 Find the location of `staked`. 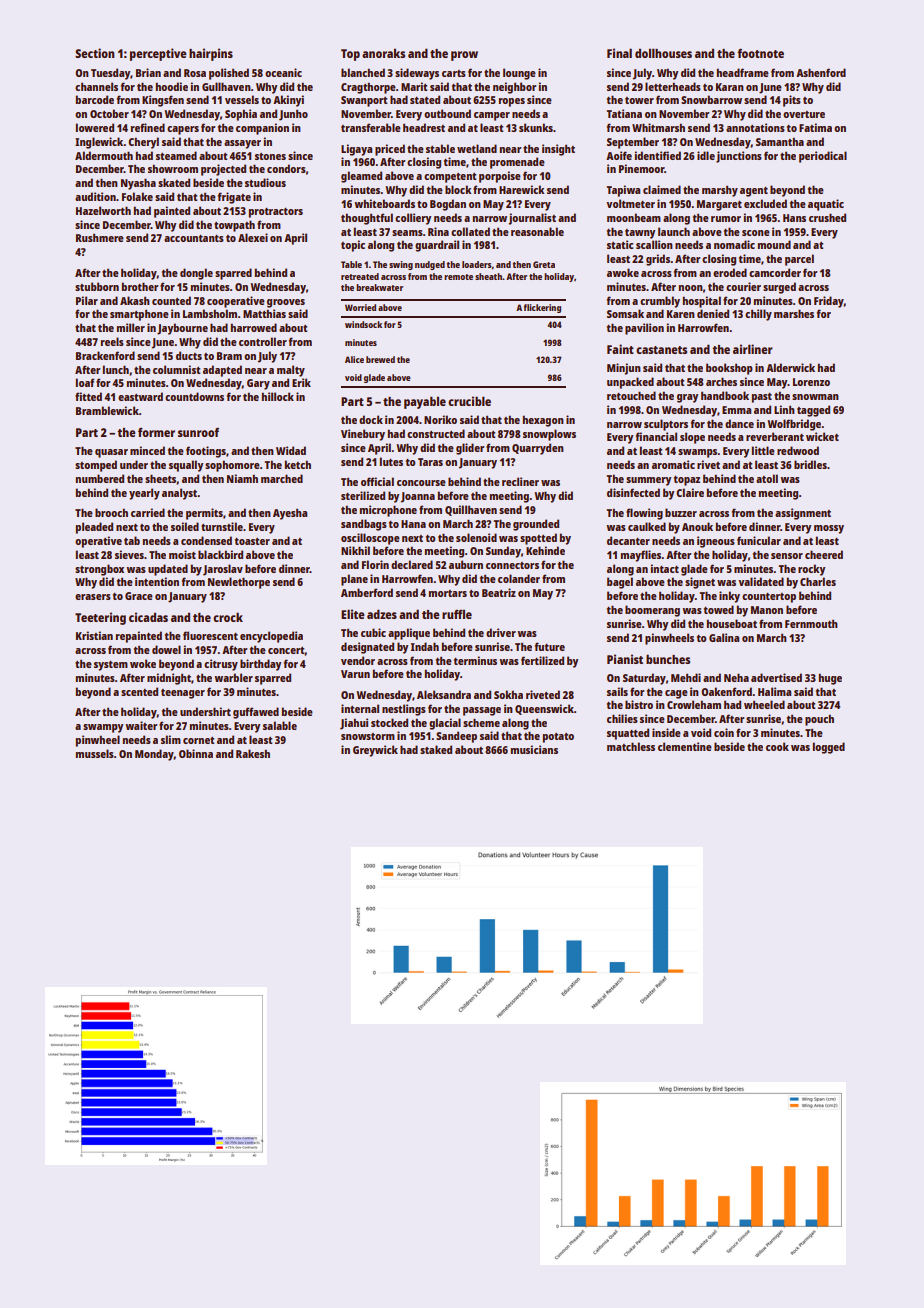

staked is located at coordinates (436, 749).
